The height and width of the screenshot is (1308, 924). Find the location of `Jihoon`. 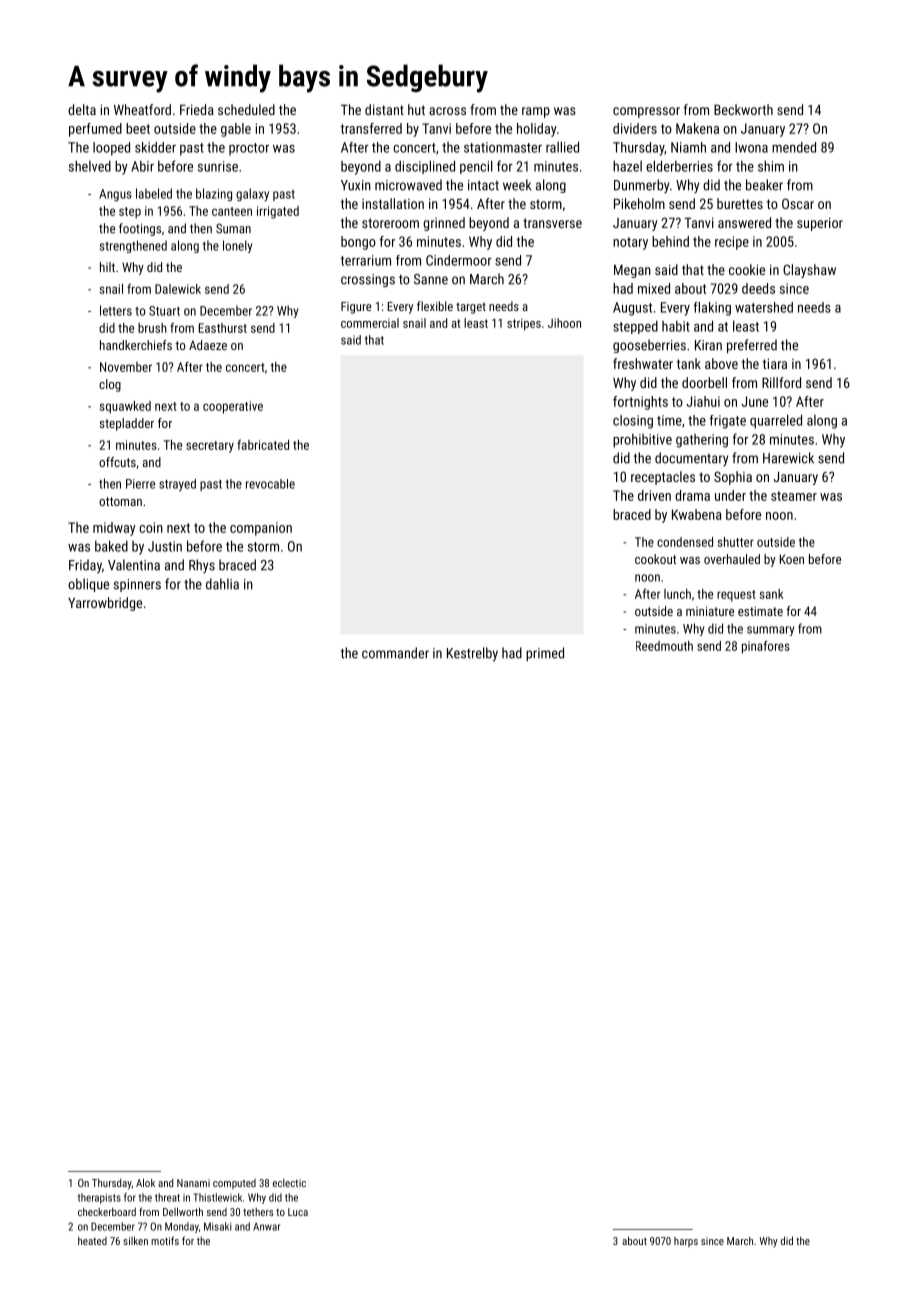

Jihoon is located at coordinates (564, 323).
